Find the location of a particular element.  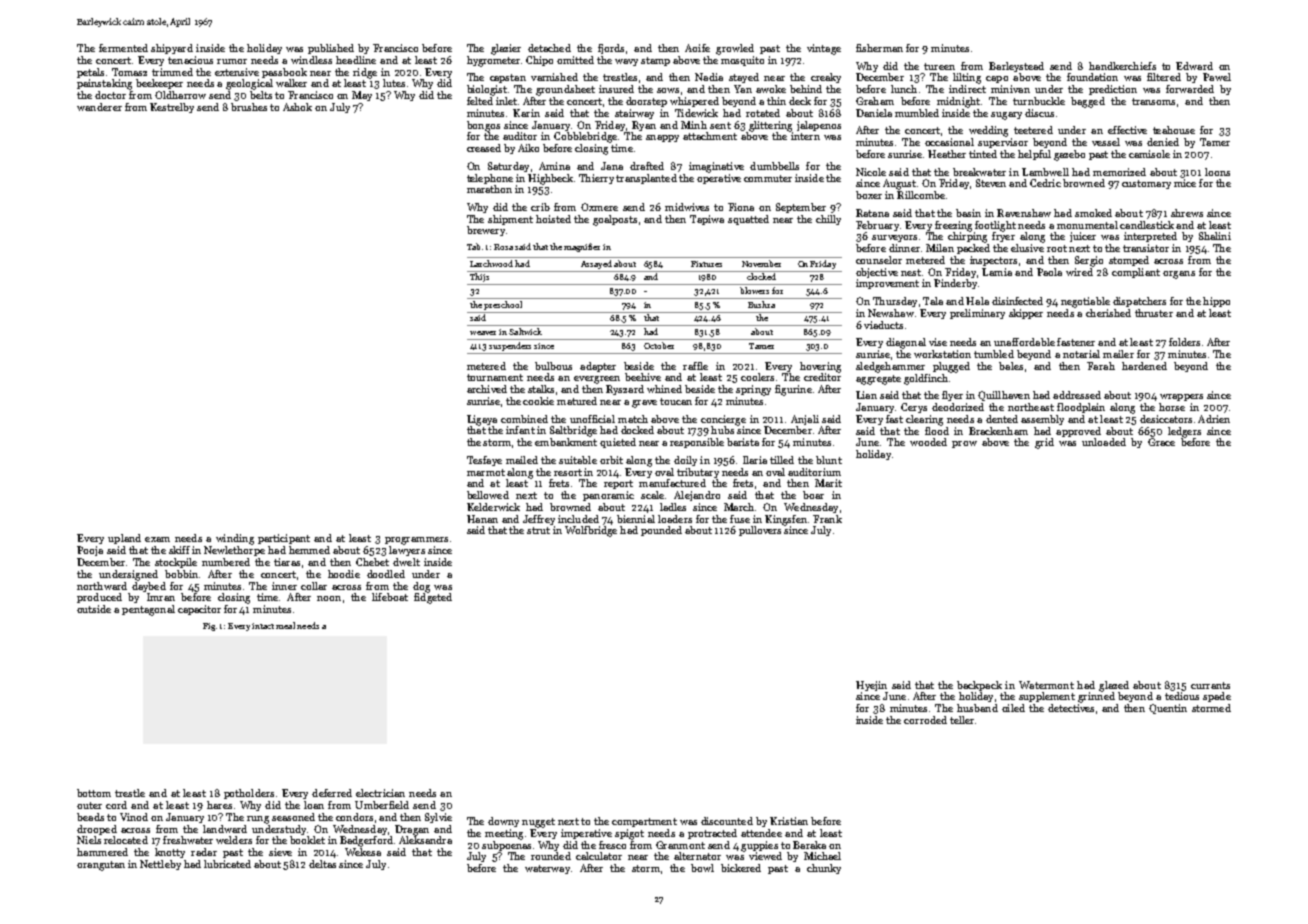

barista is located at coordinates (743, 442).
